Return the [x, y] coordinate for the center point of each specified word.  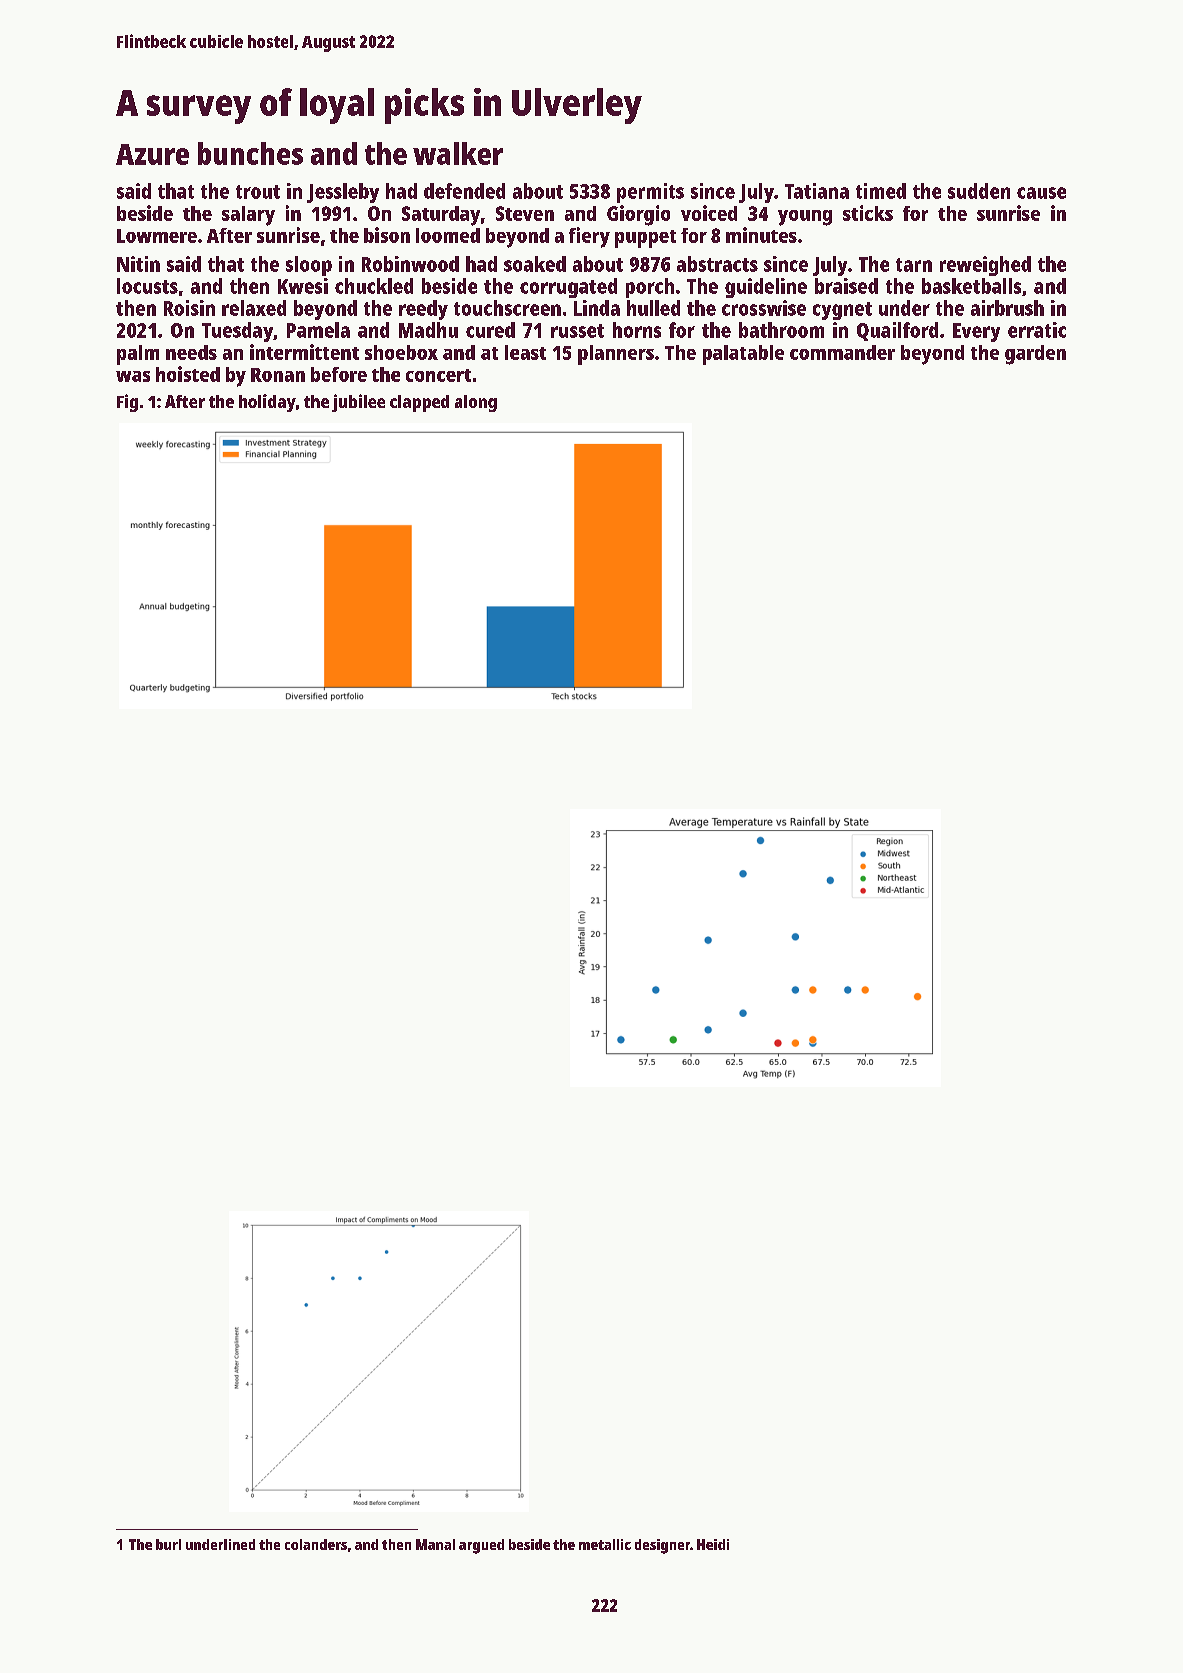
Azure [152, 154]
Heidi [713, 1544]
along [476, 403]
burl [168, 1544]
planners [616, 355]
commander [842, 352]
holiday [267, 403]
